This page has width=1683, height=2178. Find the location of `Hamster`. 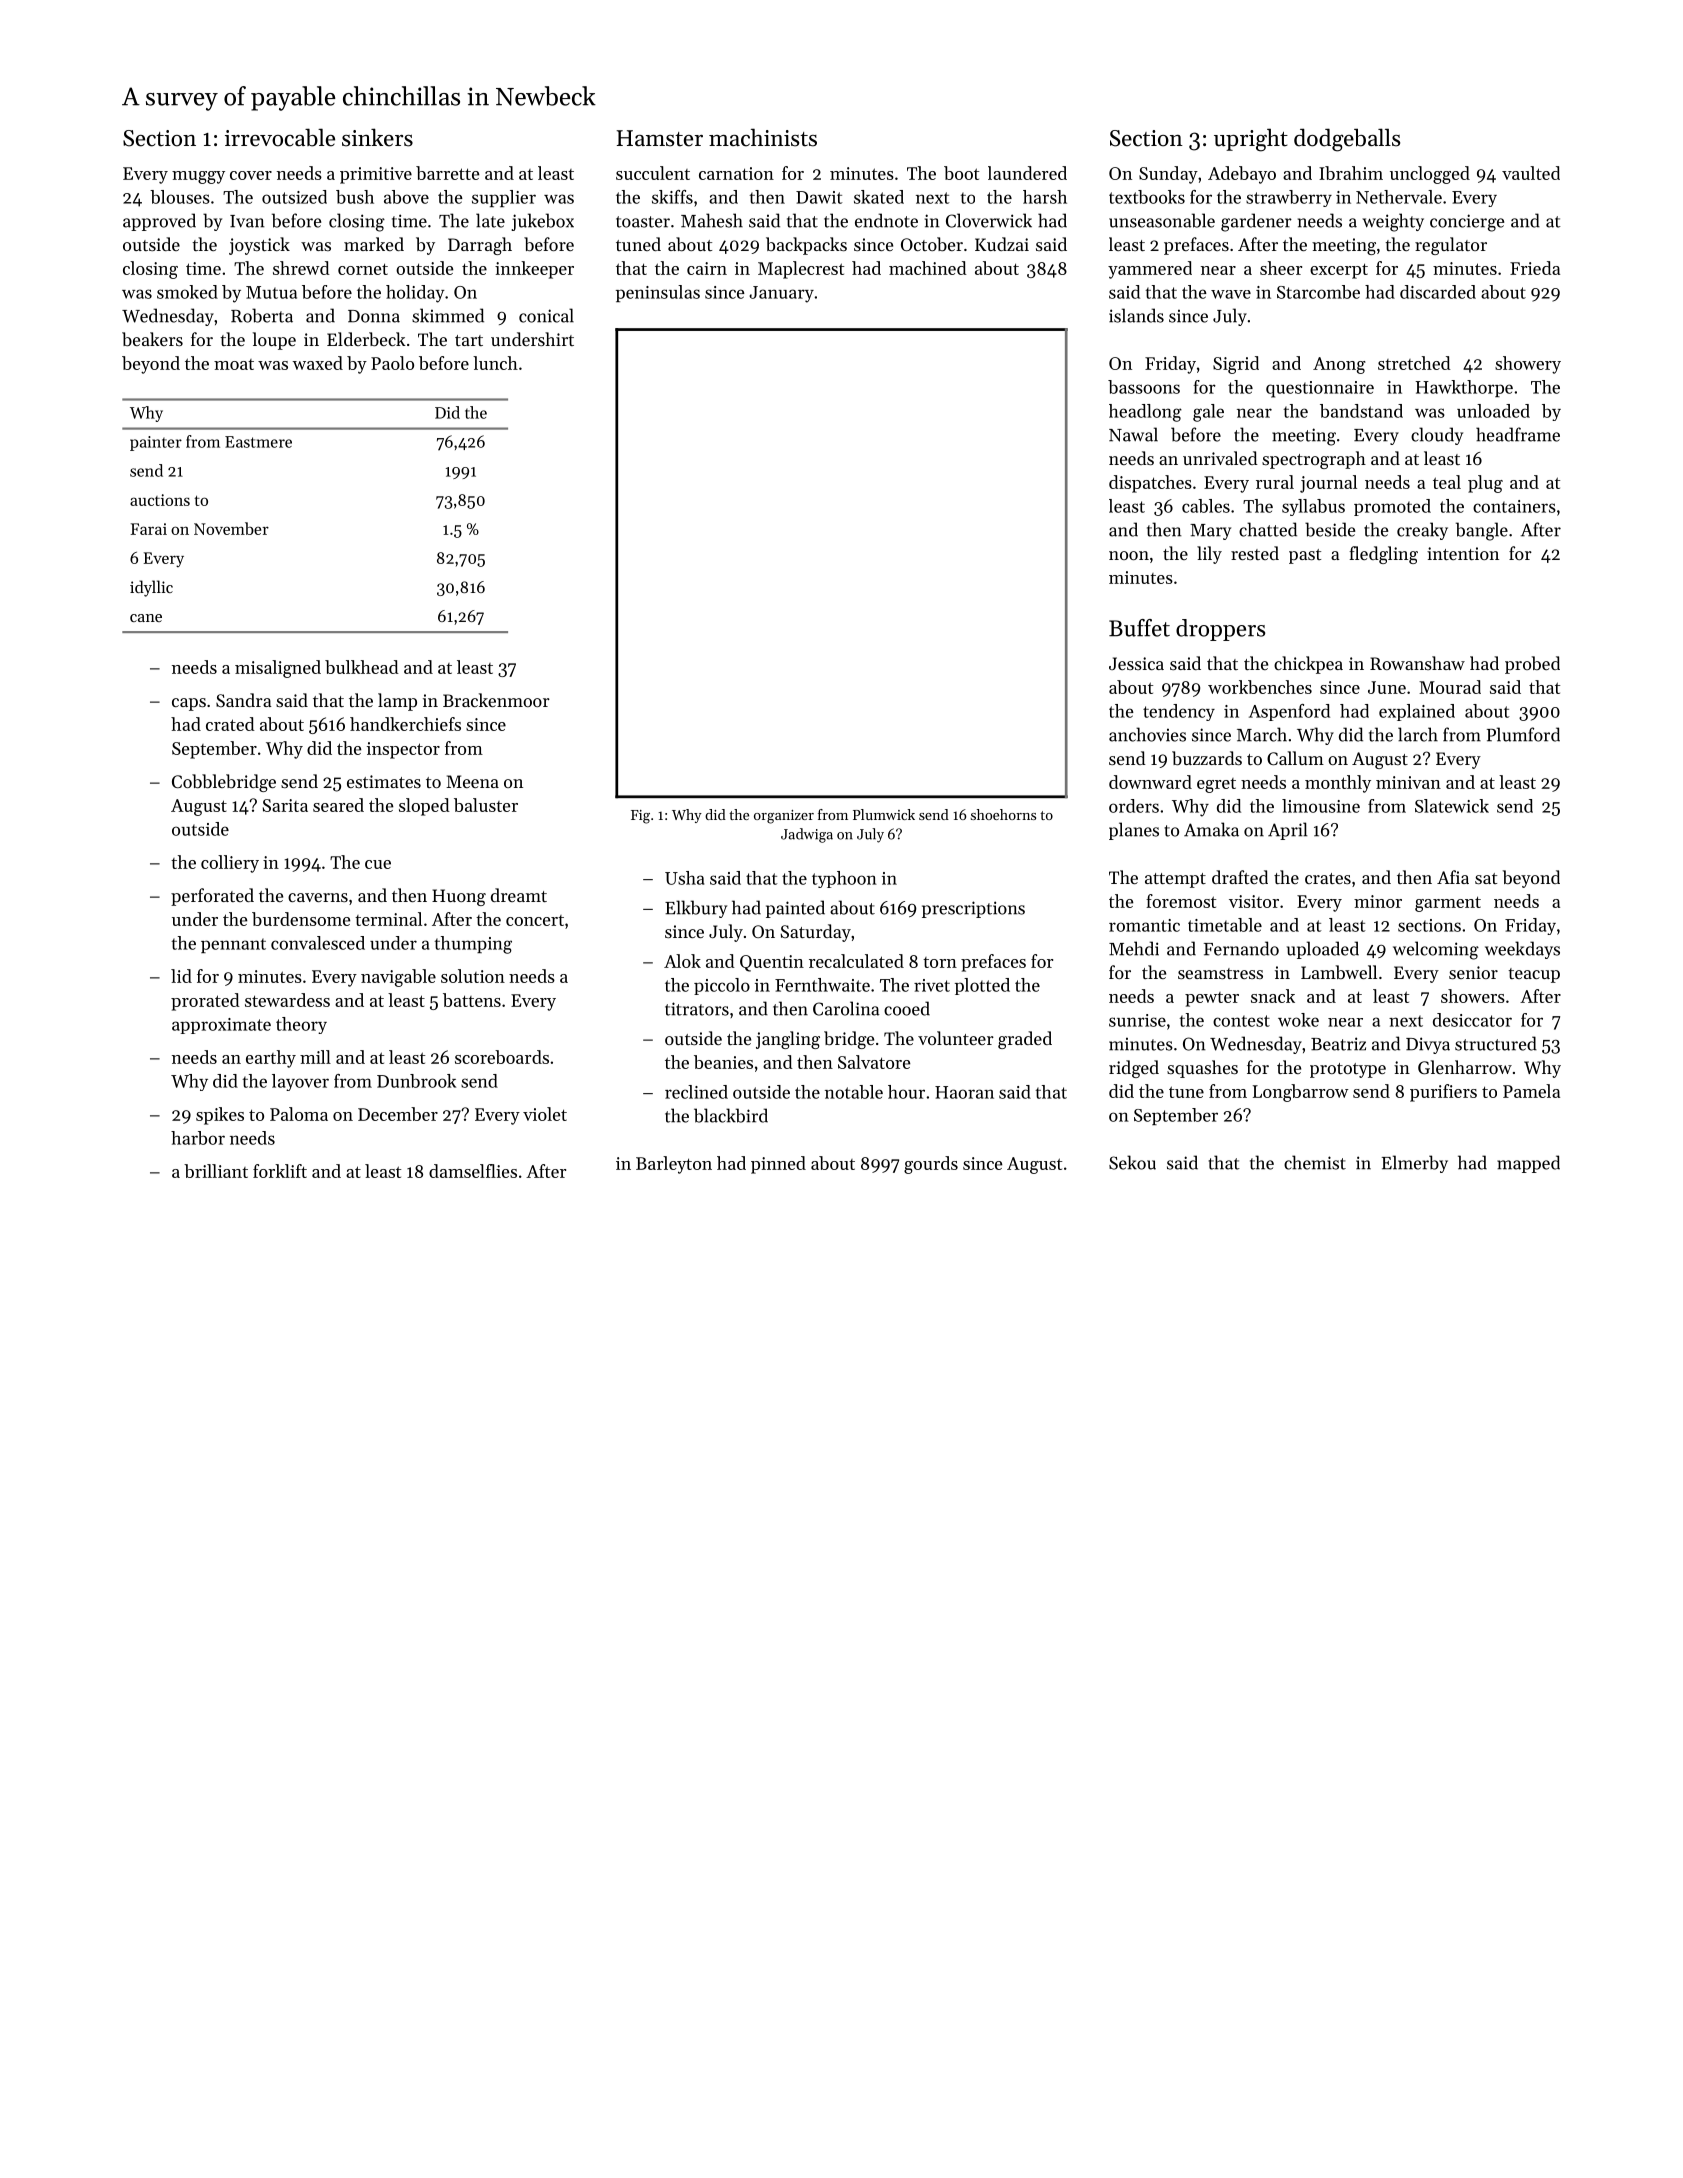

Hamster is located at coordinates (660, 138).
